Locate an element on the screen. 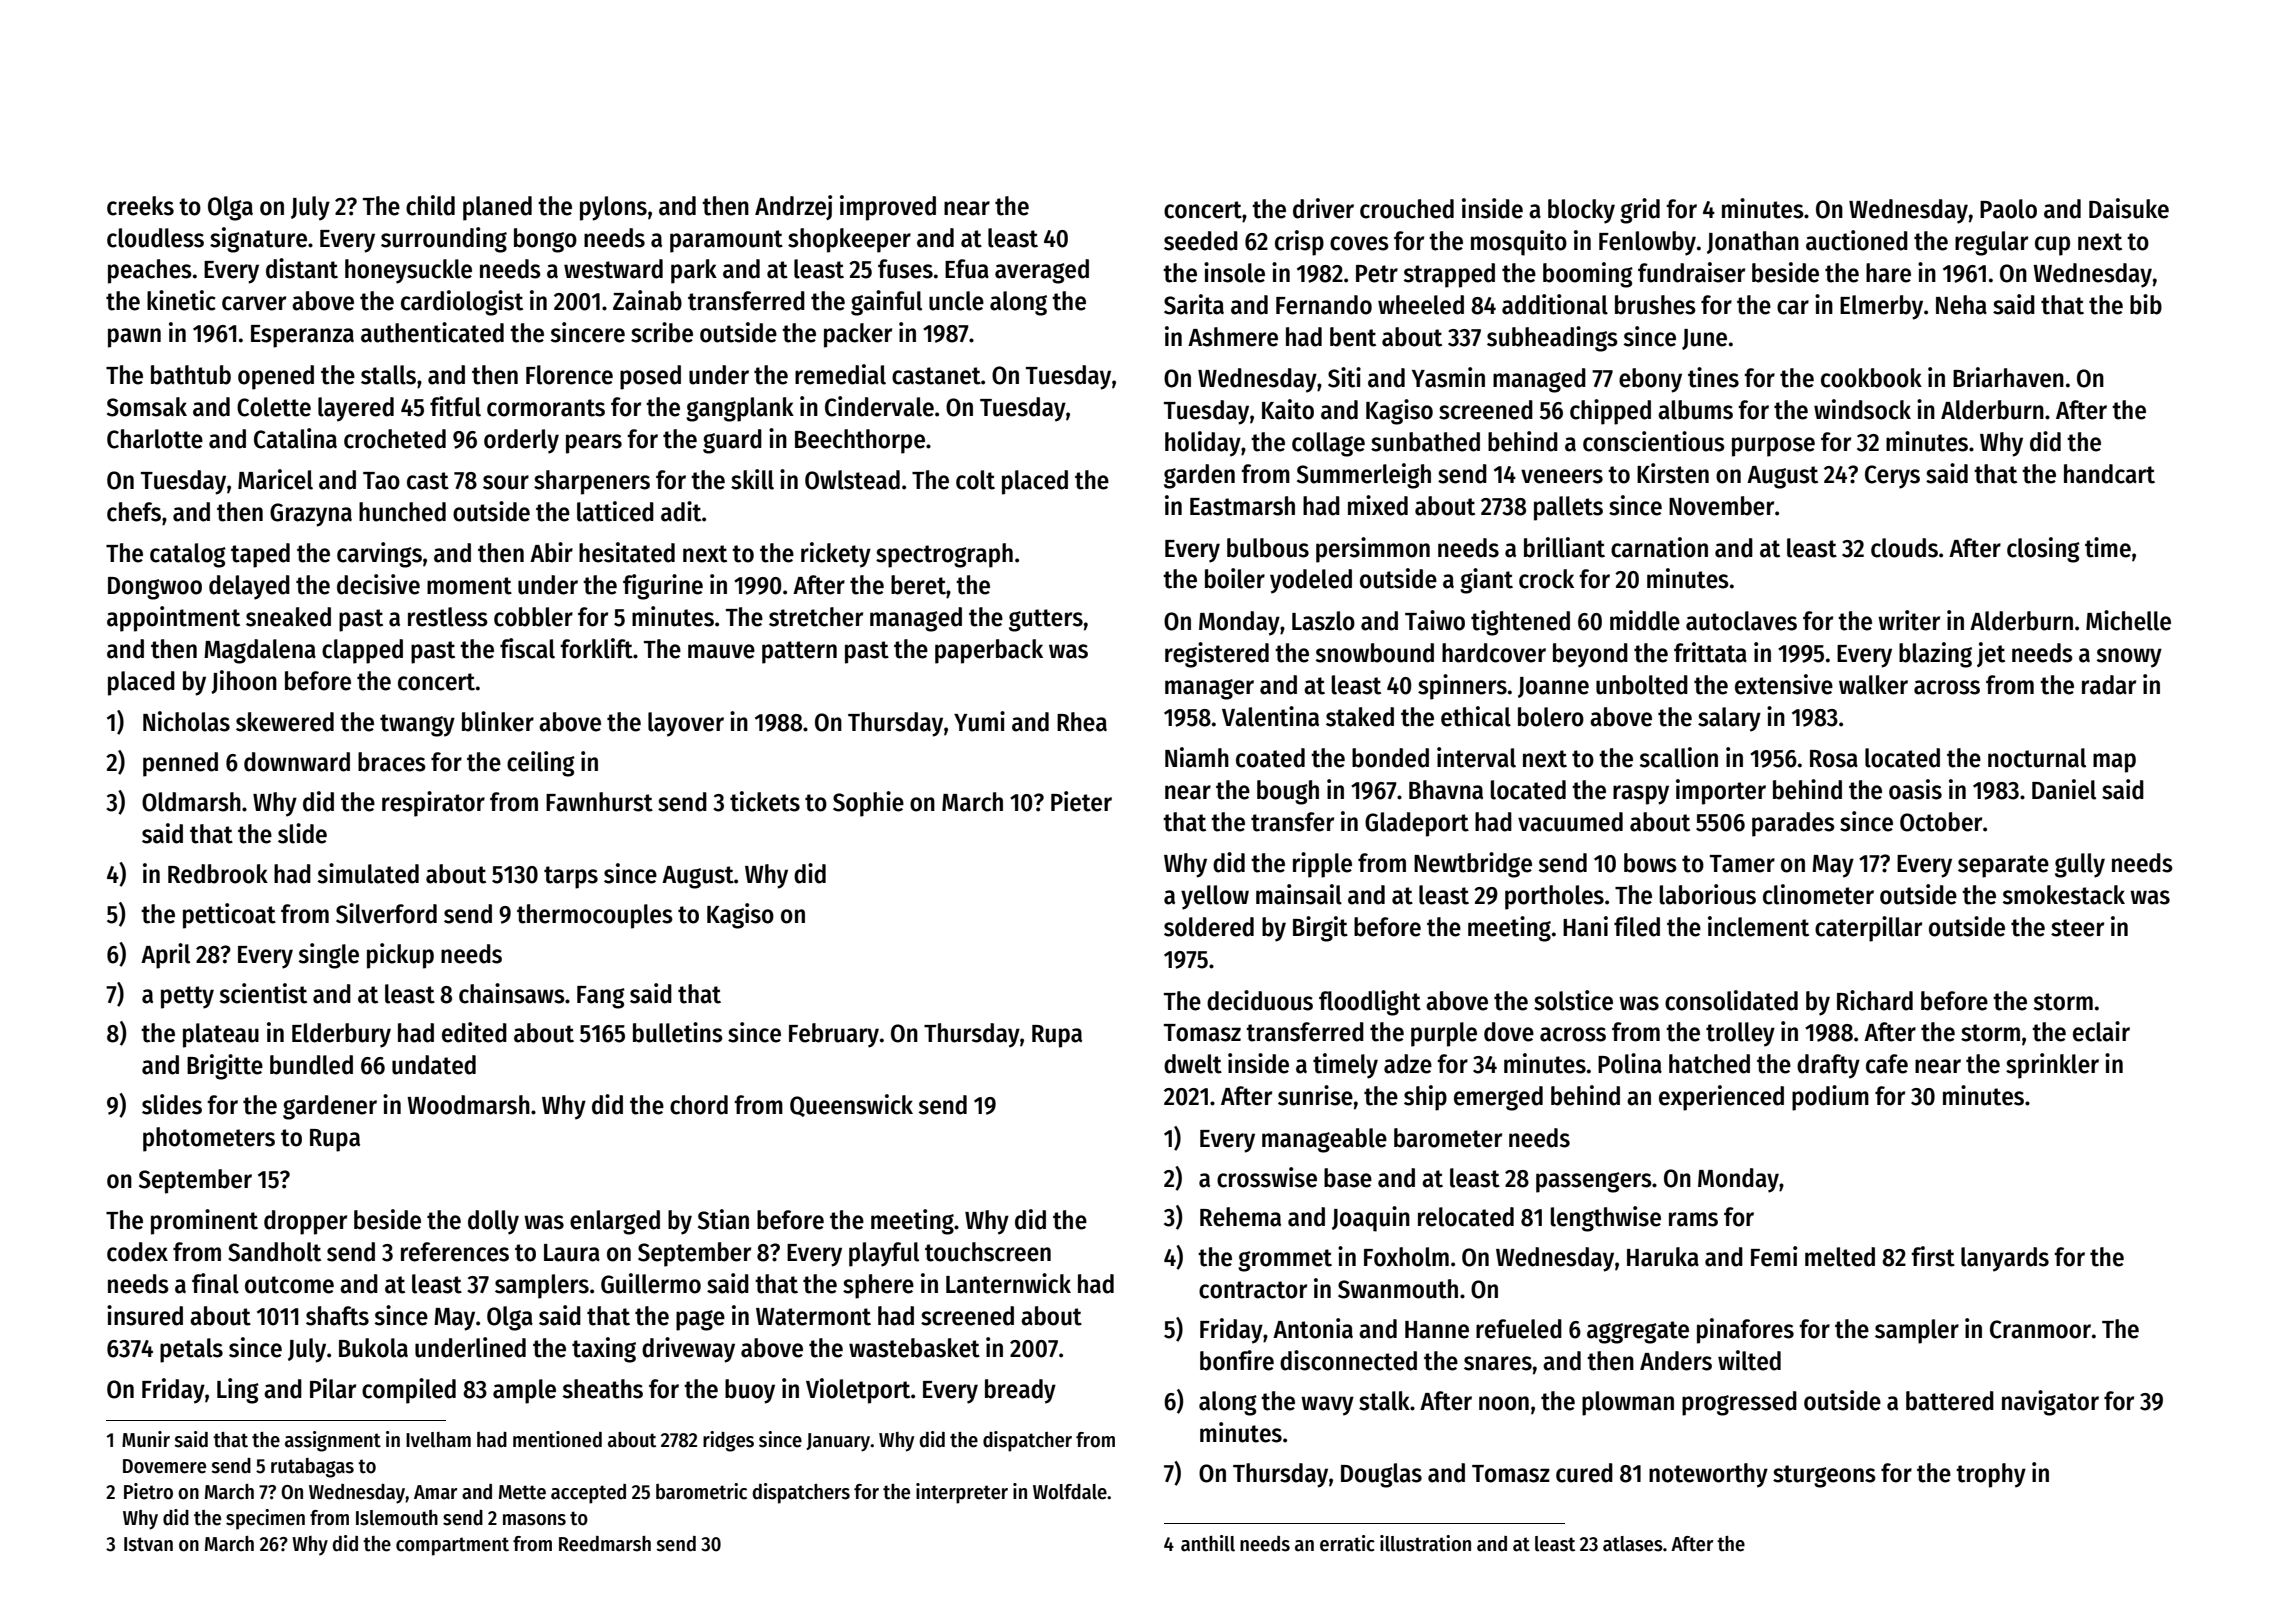 The height and width of the screenshot is (1614, 2282). Valentina is located at coordinates (1270, 716).
